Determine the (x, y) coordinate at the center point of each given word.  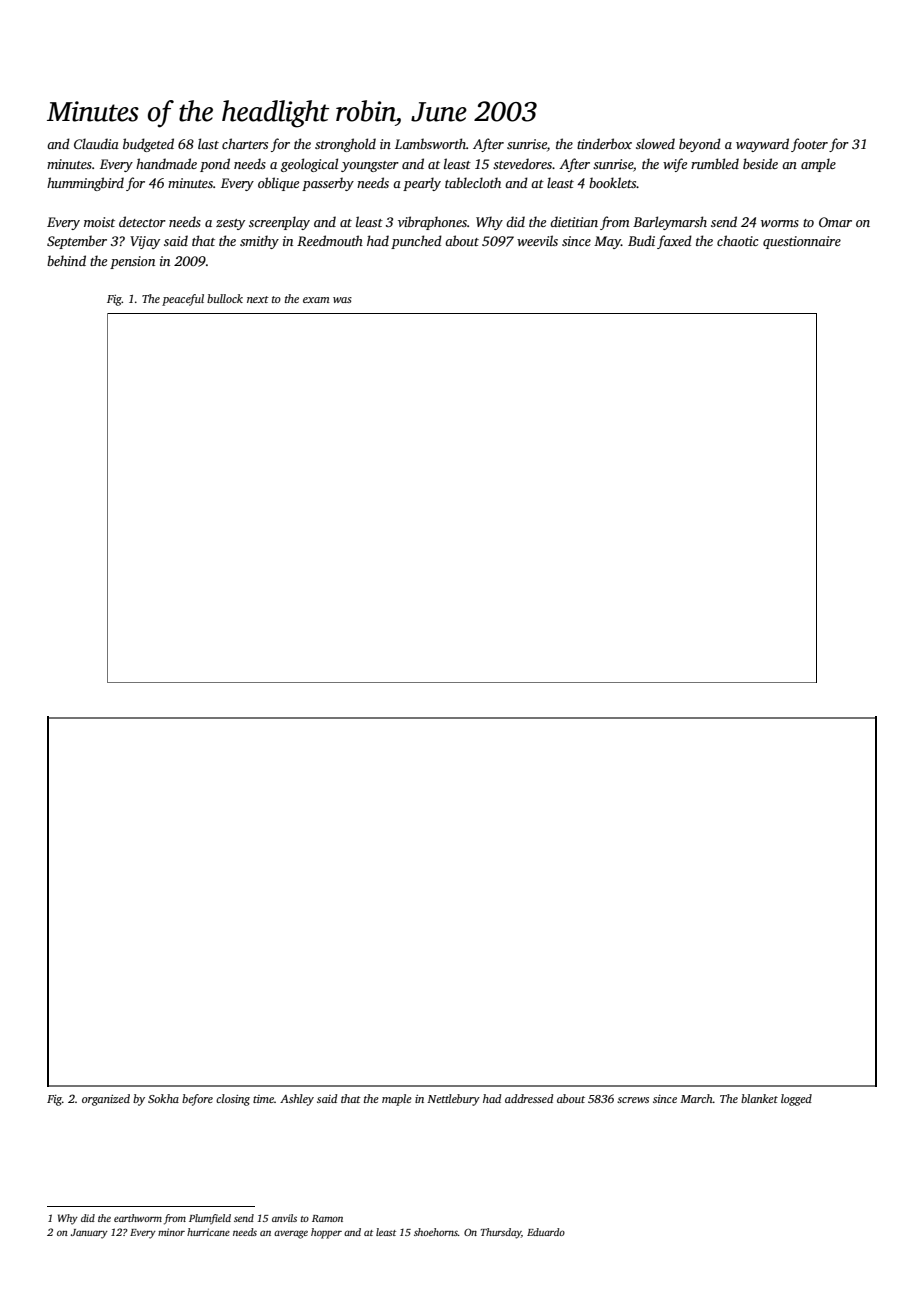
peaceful (183, 300)
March (696, 1098)
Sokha (163, 1098)
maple (397, 1100)
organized (106, 1100)
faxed (674, 242)
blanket (759, 1098)
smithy (259, 242)
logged (796, 1100)
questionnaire (802, 242)
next (258, 299)
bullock (225, 298)
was (342, 300)
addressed (529, 1098)
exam (316, 300)
